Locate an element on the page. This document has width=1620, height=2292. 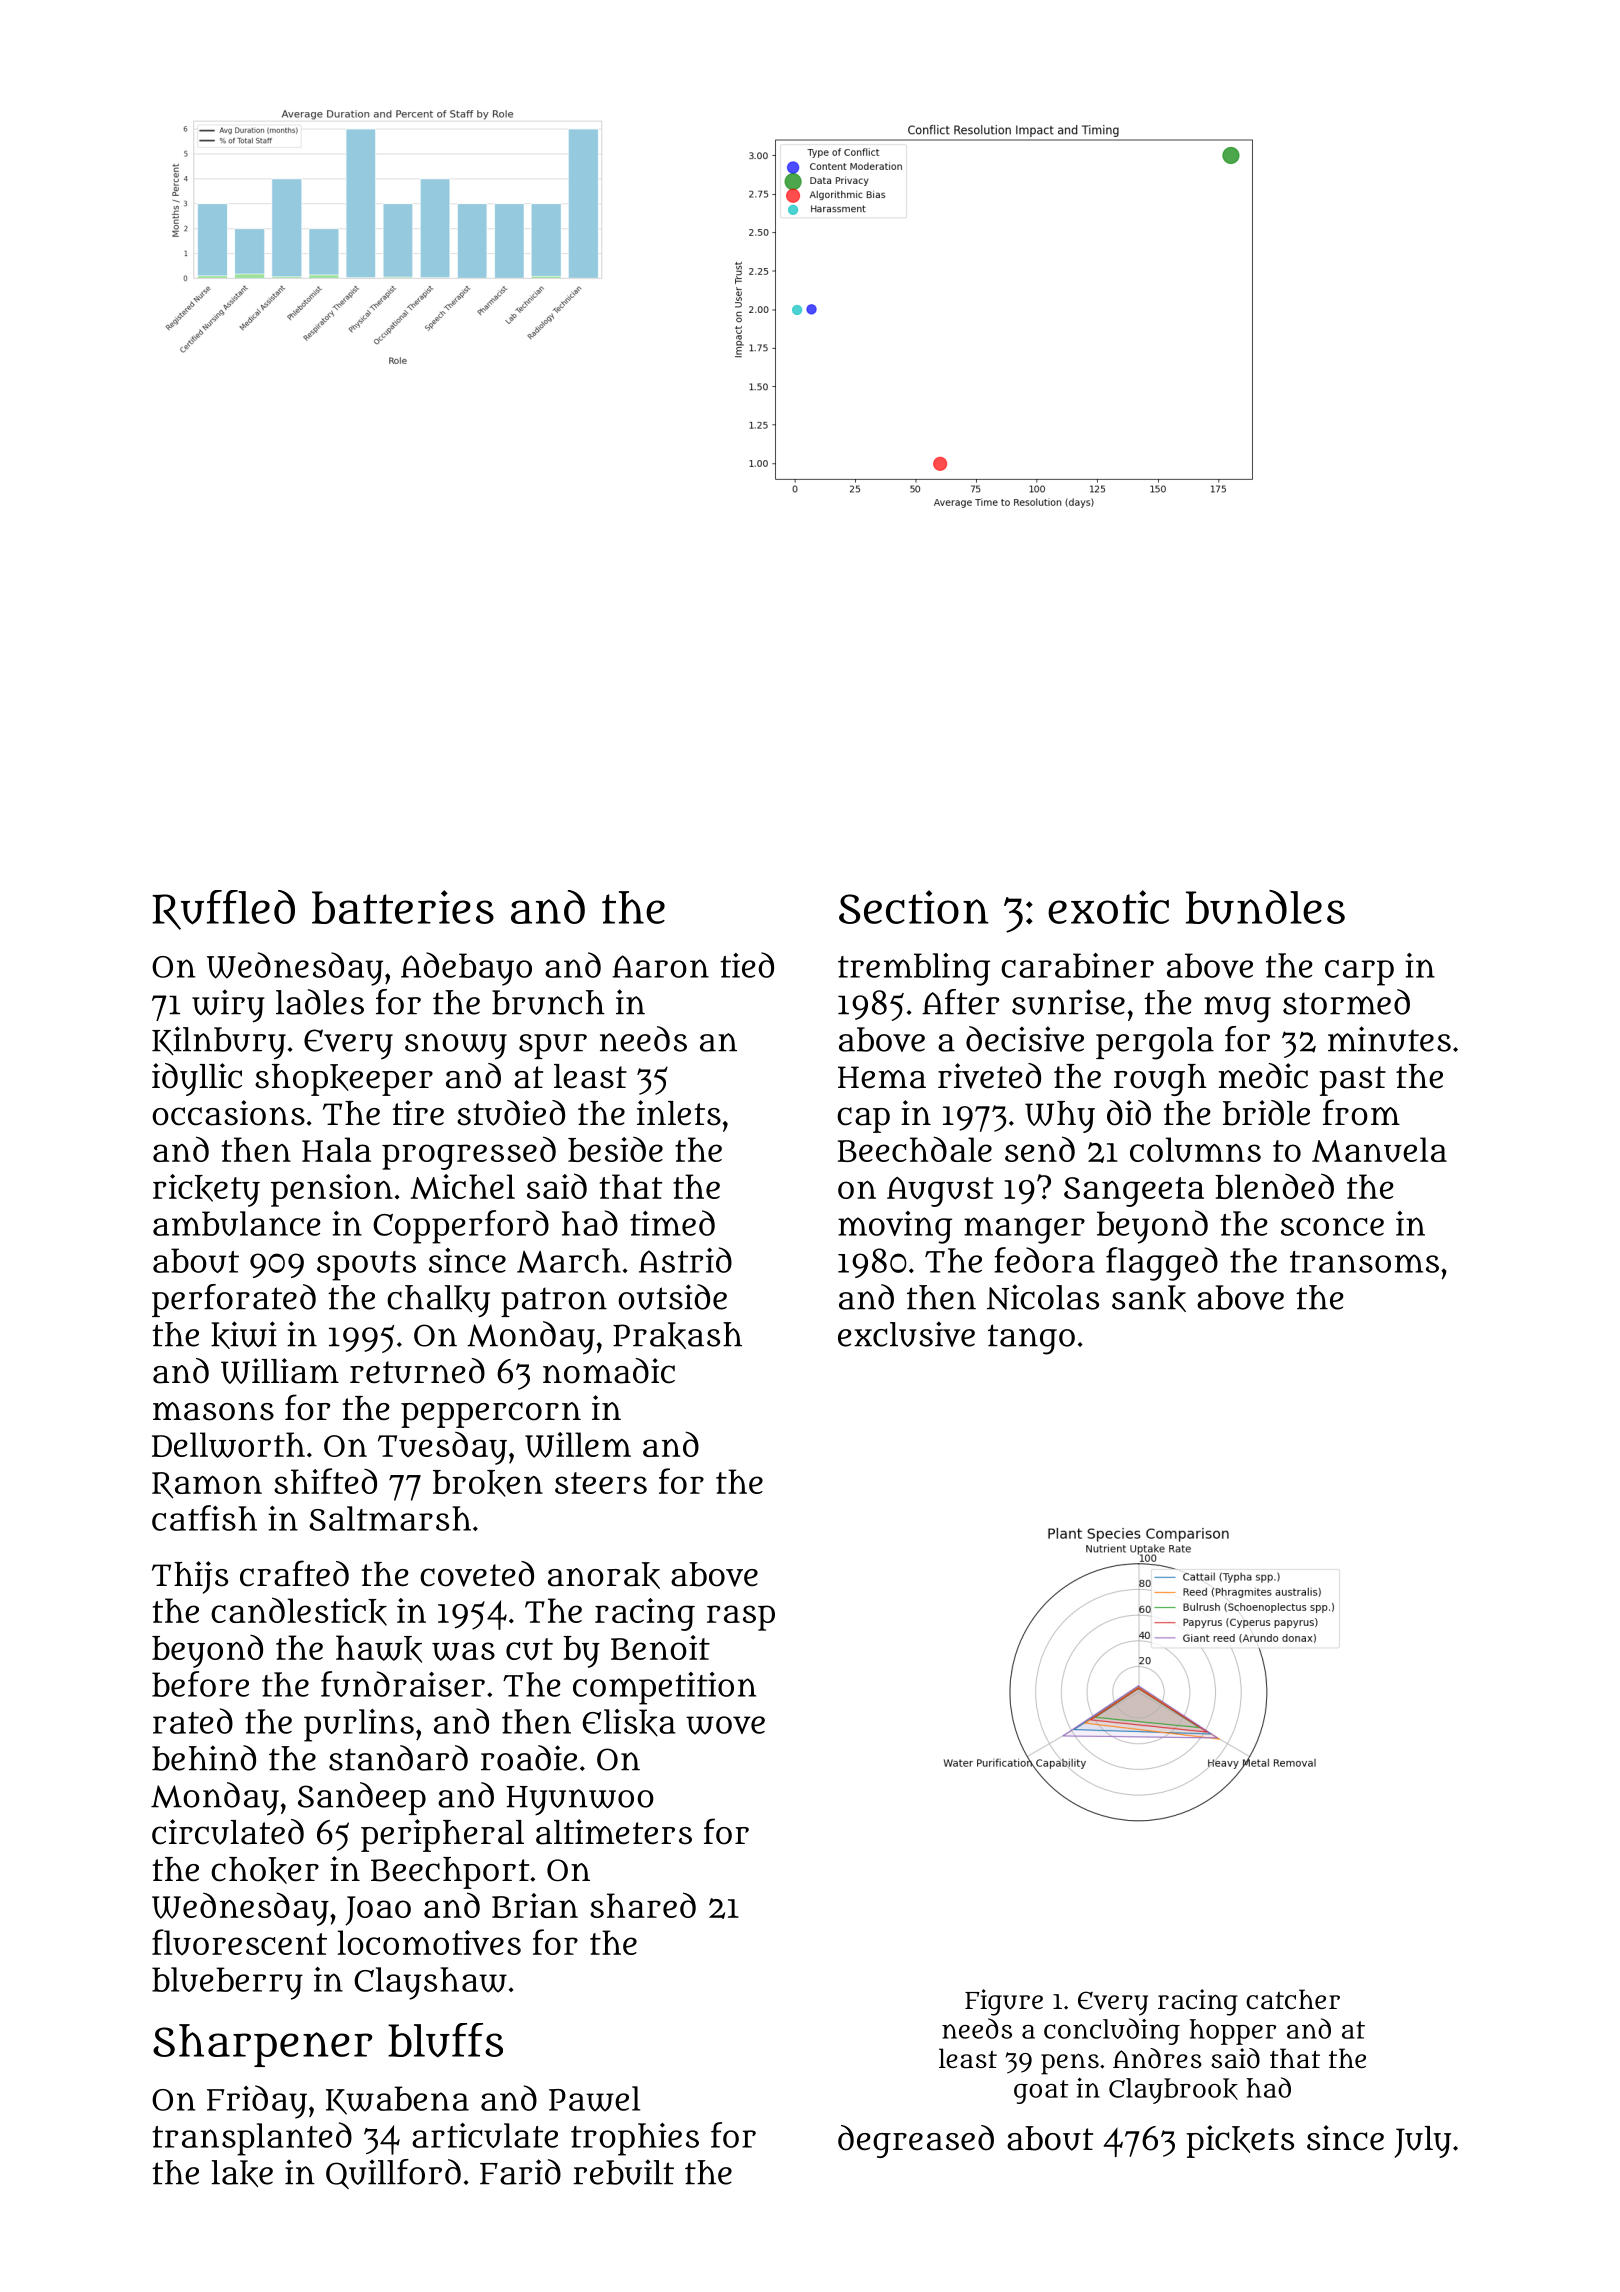
Section is located at coordinates (914, 907).
